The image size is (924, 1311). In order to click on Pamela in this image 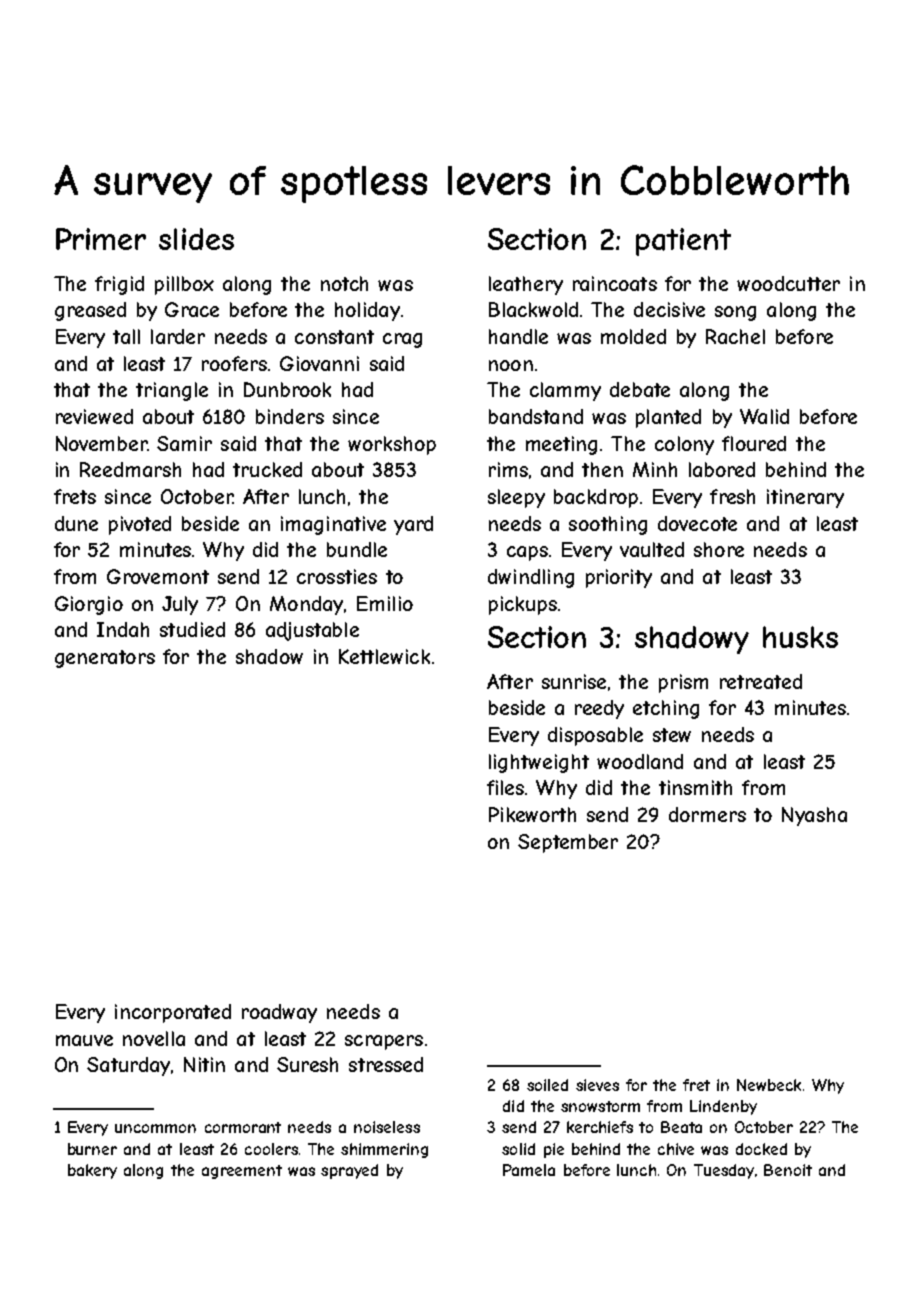, I will do `click(529, 1170)`.
